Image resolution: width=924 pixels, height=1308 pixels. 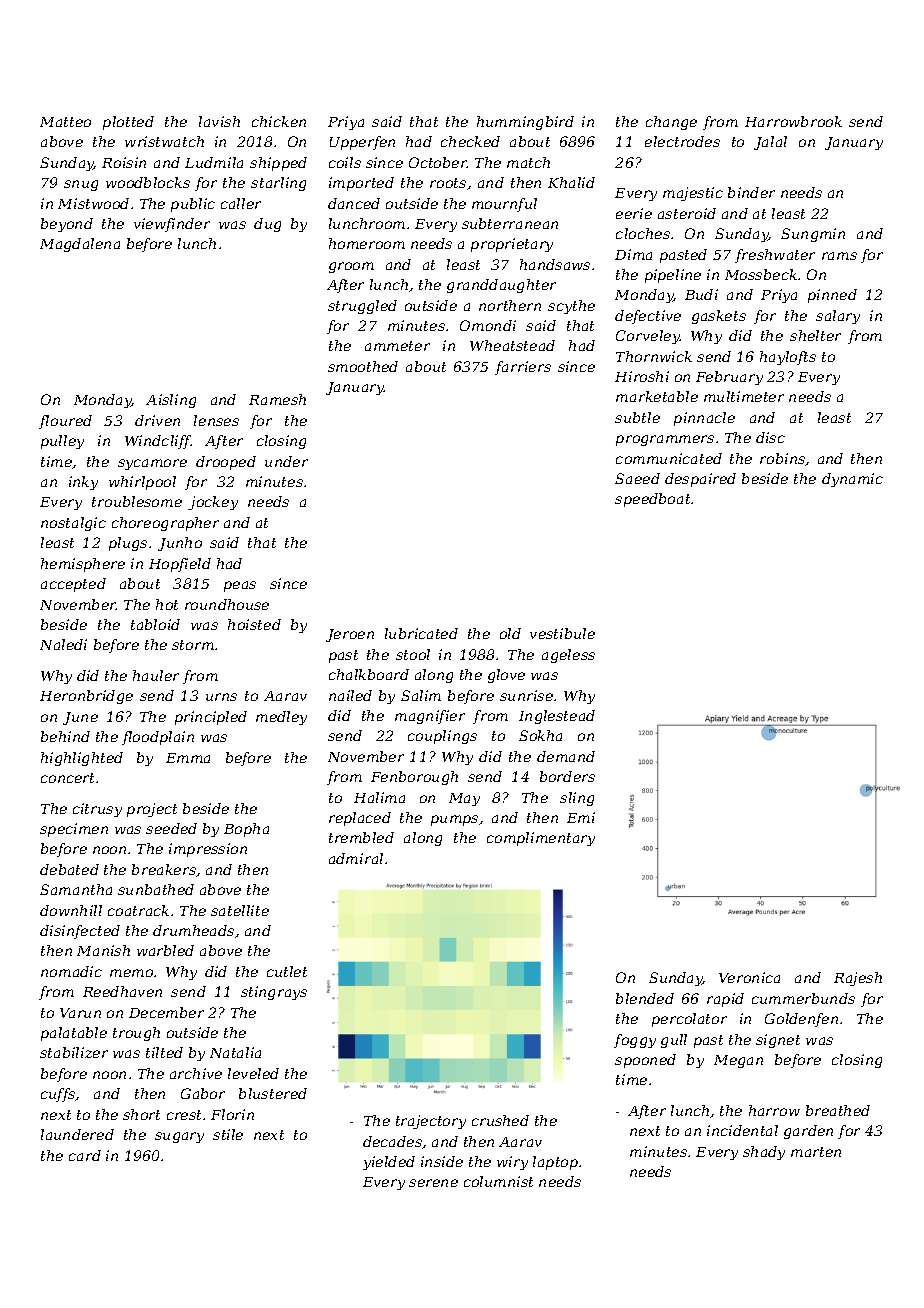 I want to click on farriers, so click(x=523, y=368).
